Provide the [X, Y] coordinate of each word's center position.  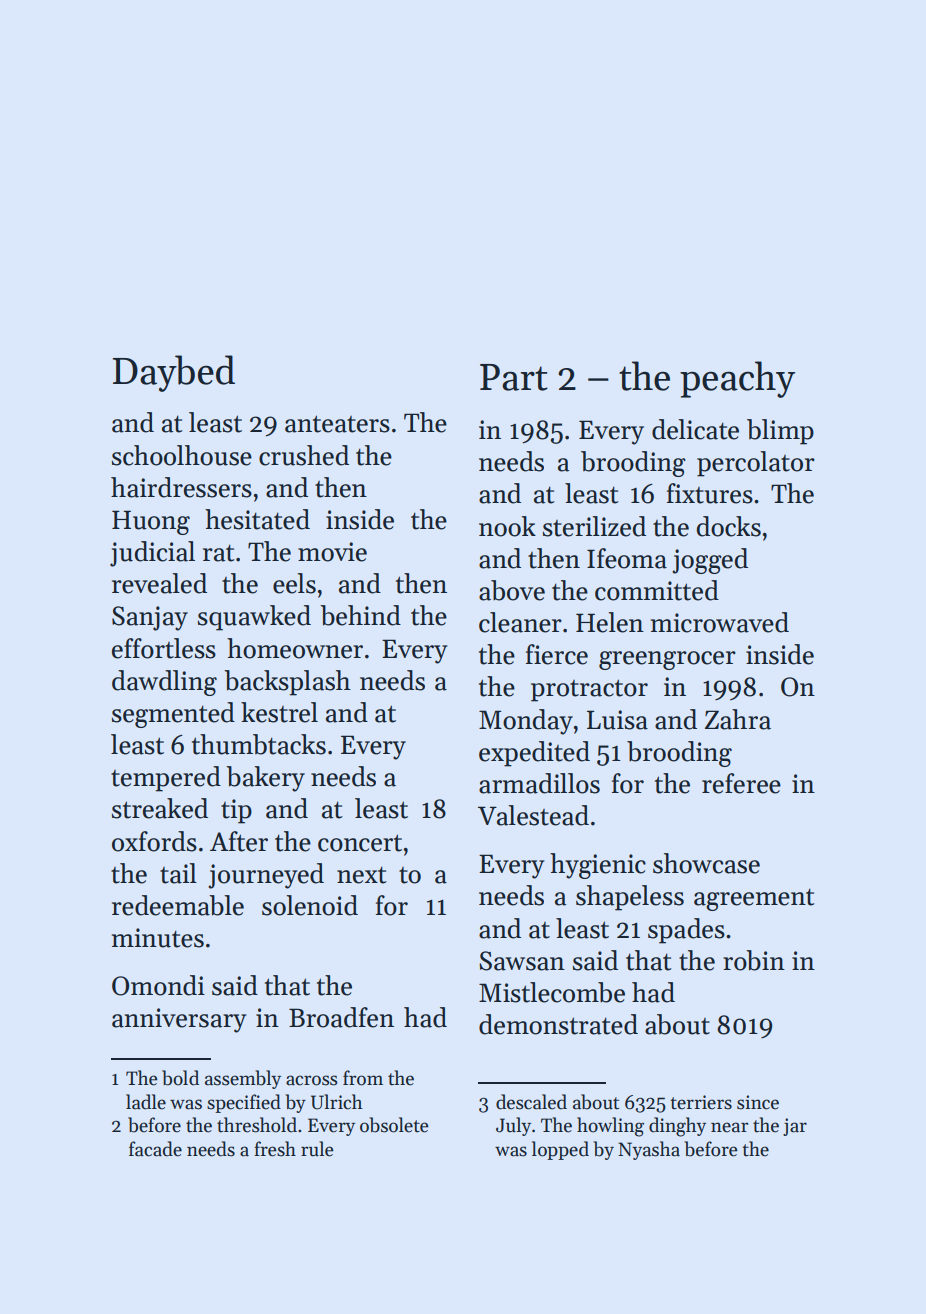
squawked [254, 618]
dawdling [164, 683]
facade [155, 1149]
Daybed [173, 373]
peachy [737, 379]
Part [514, 377]
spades [686, 931]
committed [657, 590]
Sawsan [522, 961]
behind [360, 615]
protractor [589, 690]
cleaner [520, 622]
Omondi [158, 985]
